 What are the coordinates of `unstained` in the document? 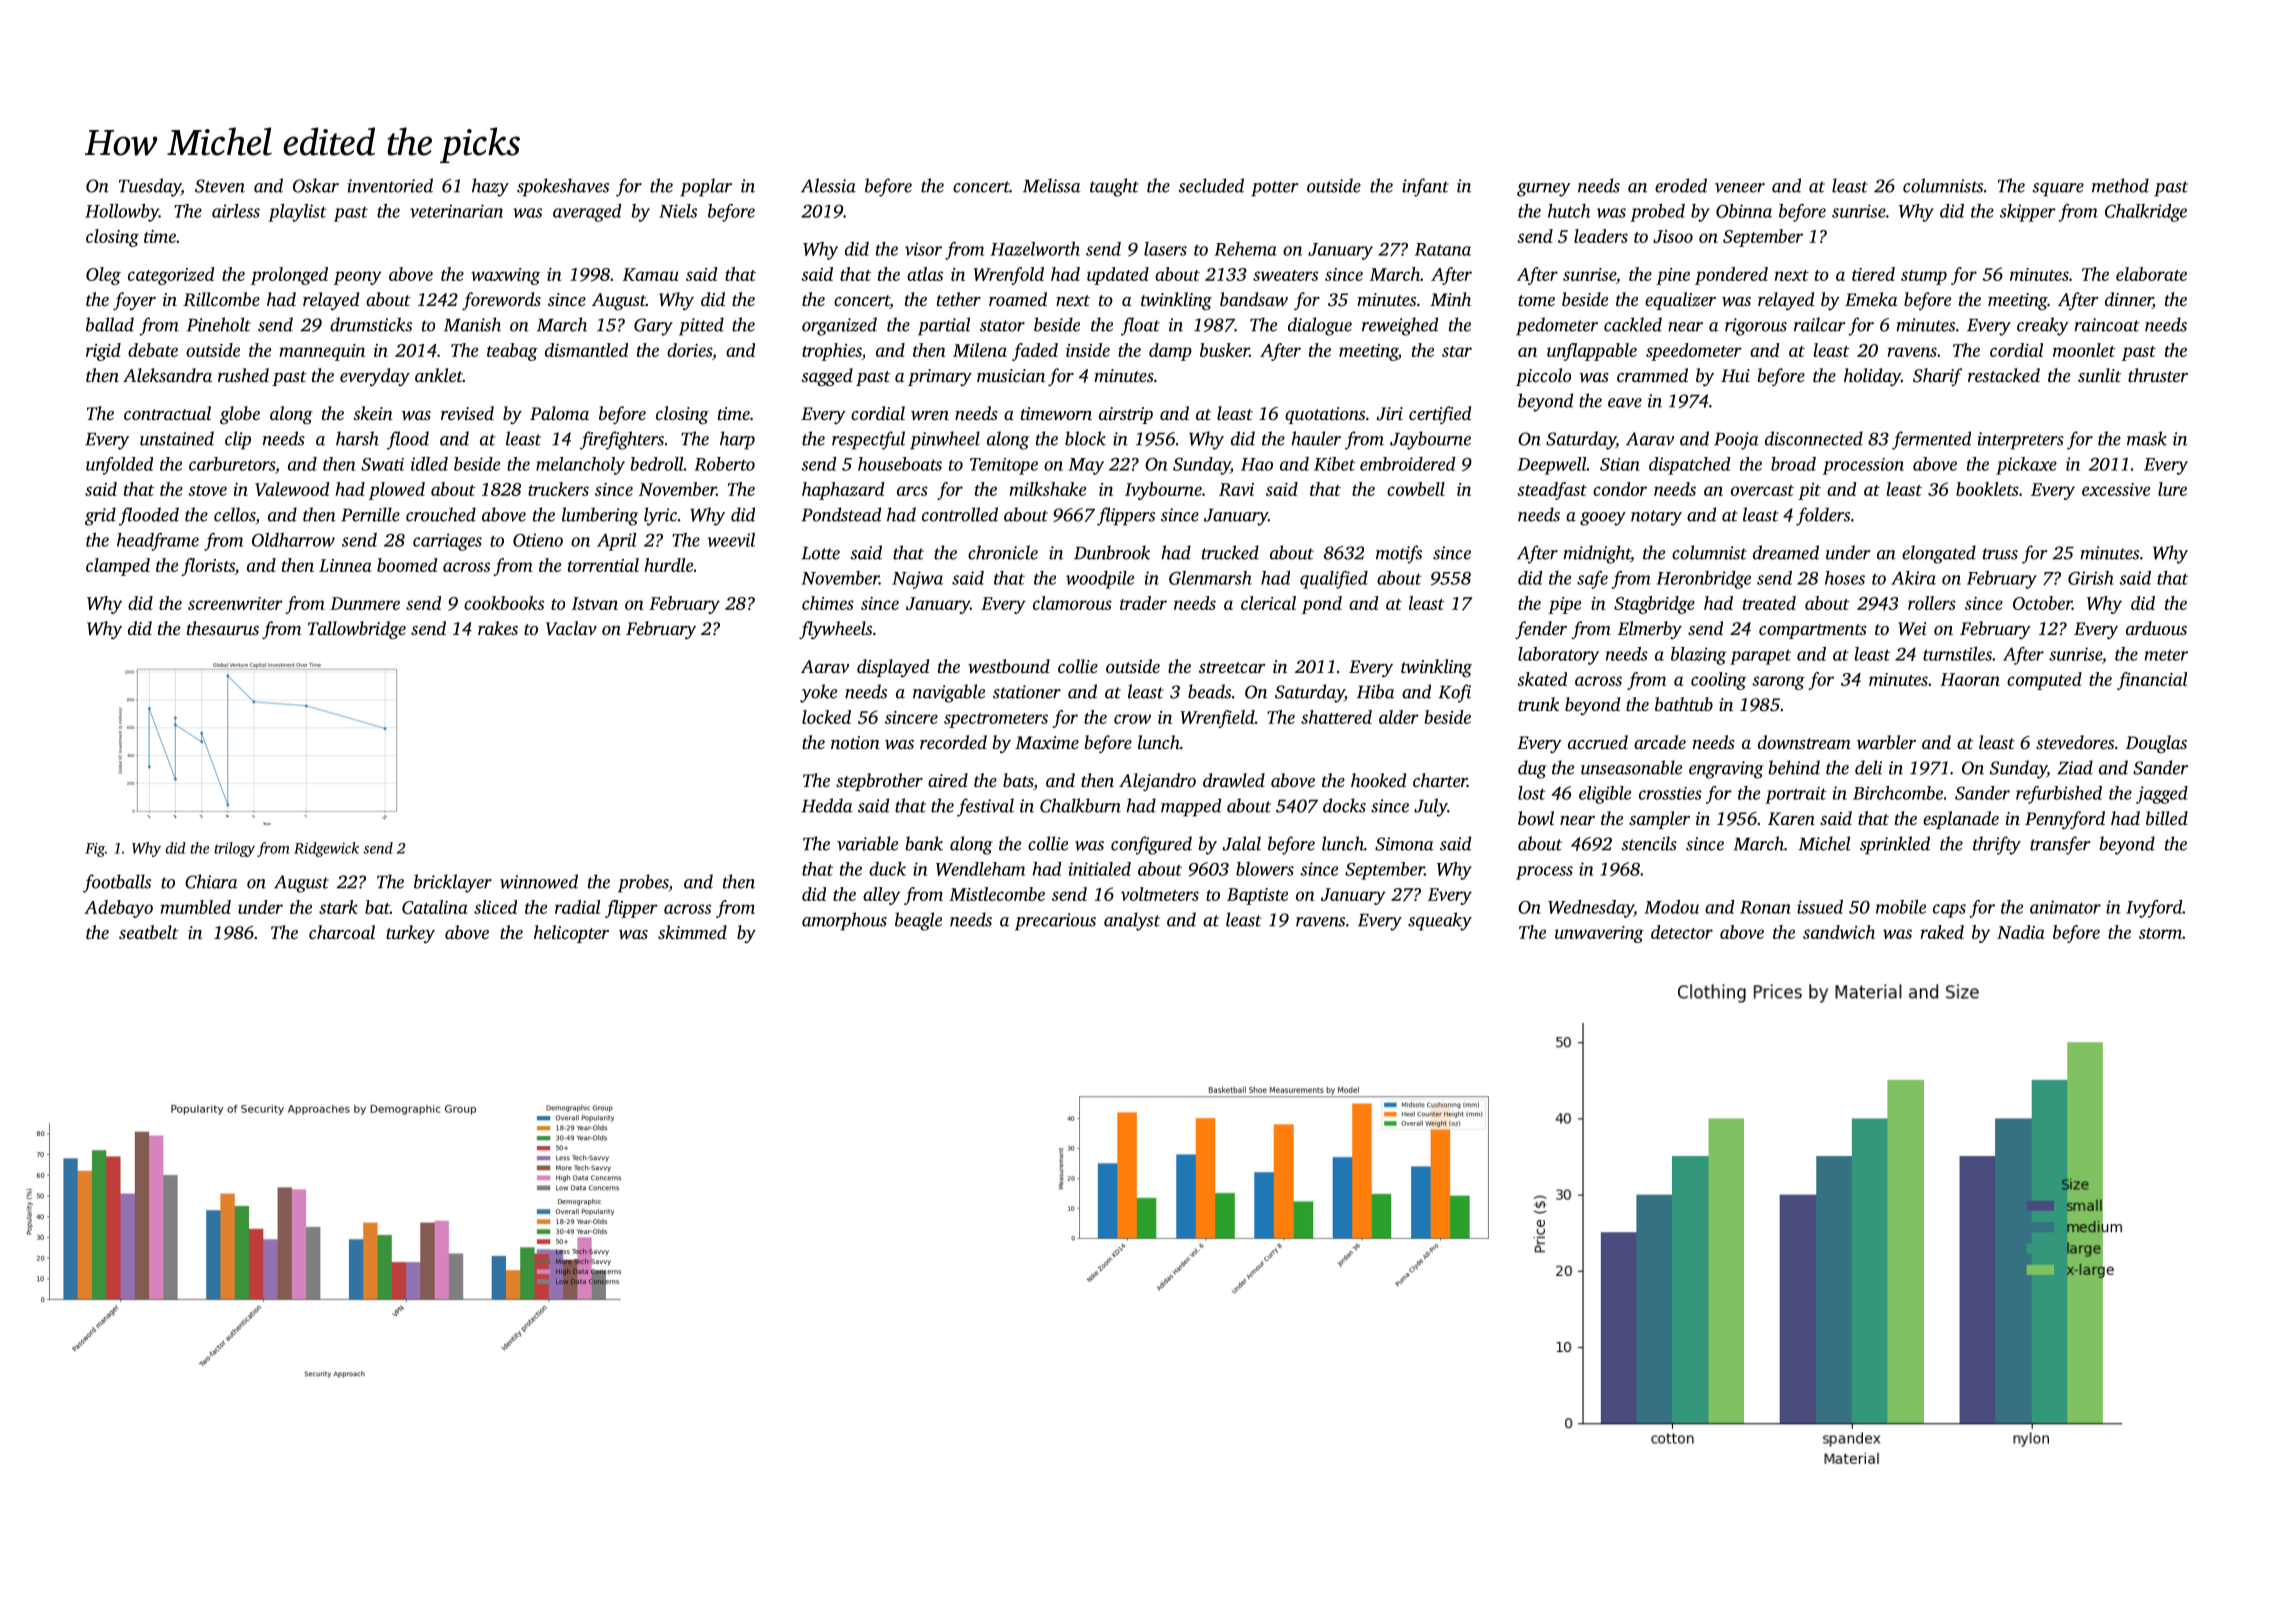 It's located at (177, 438).
